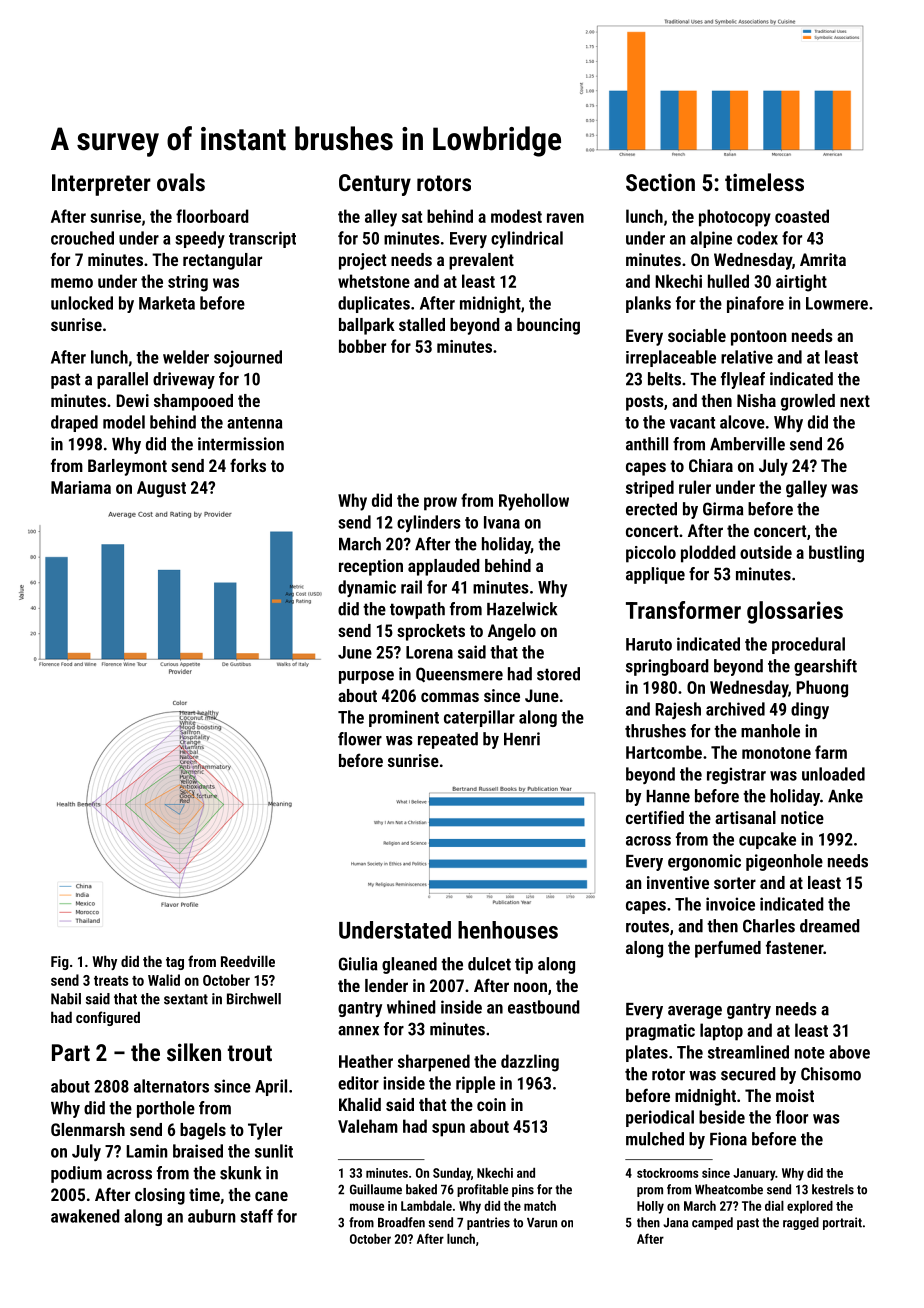  Describe the element at coordinates (823, 259) in the screenshot. I see `Amrita` at that location.
